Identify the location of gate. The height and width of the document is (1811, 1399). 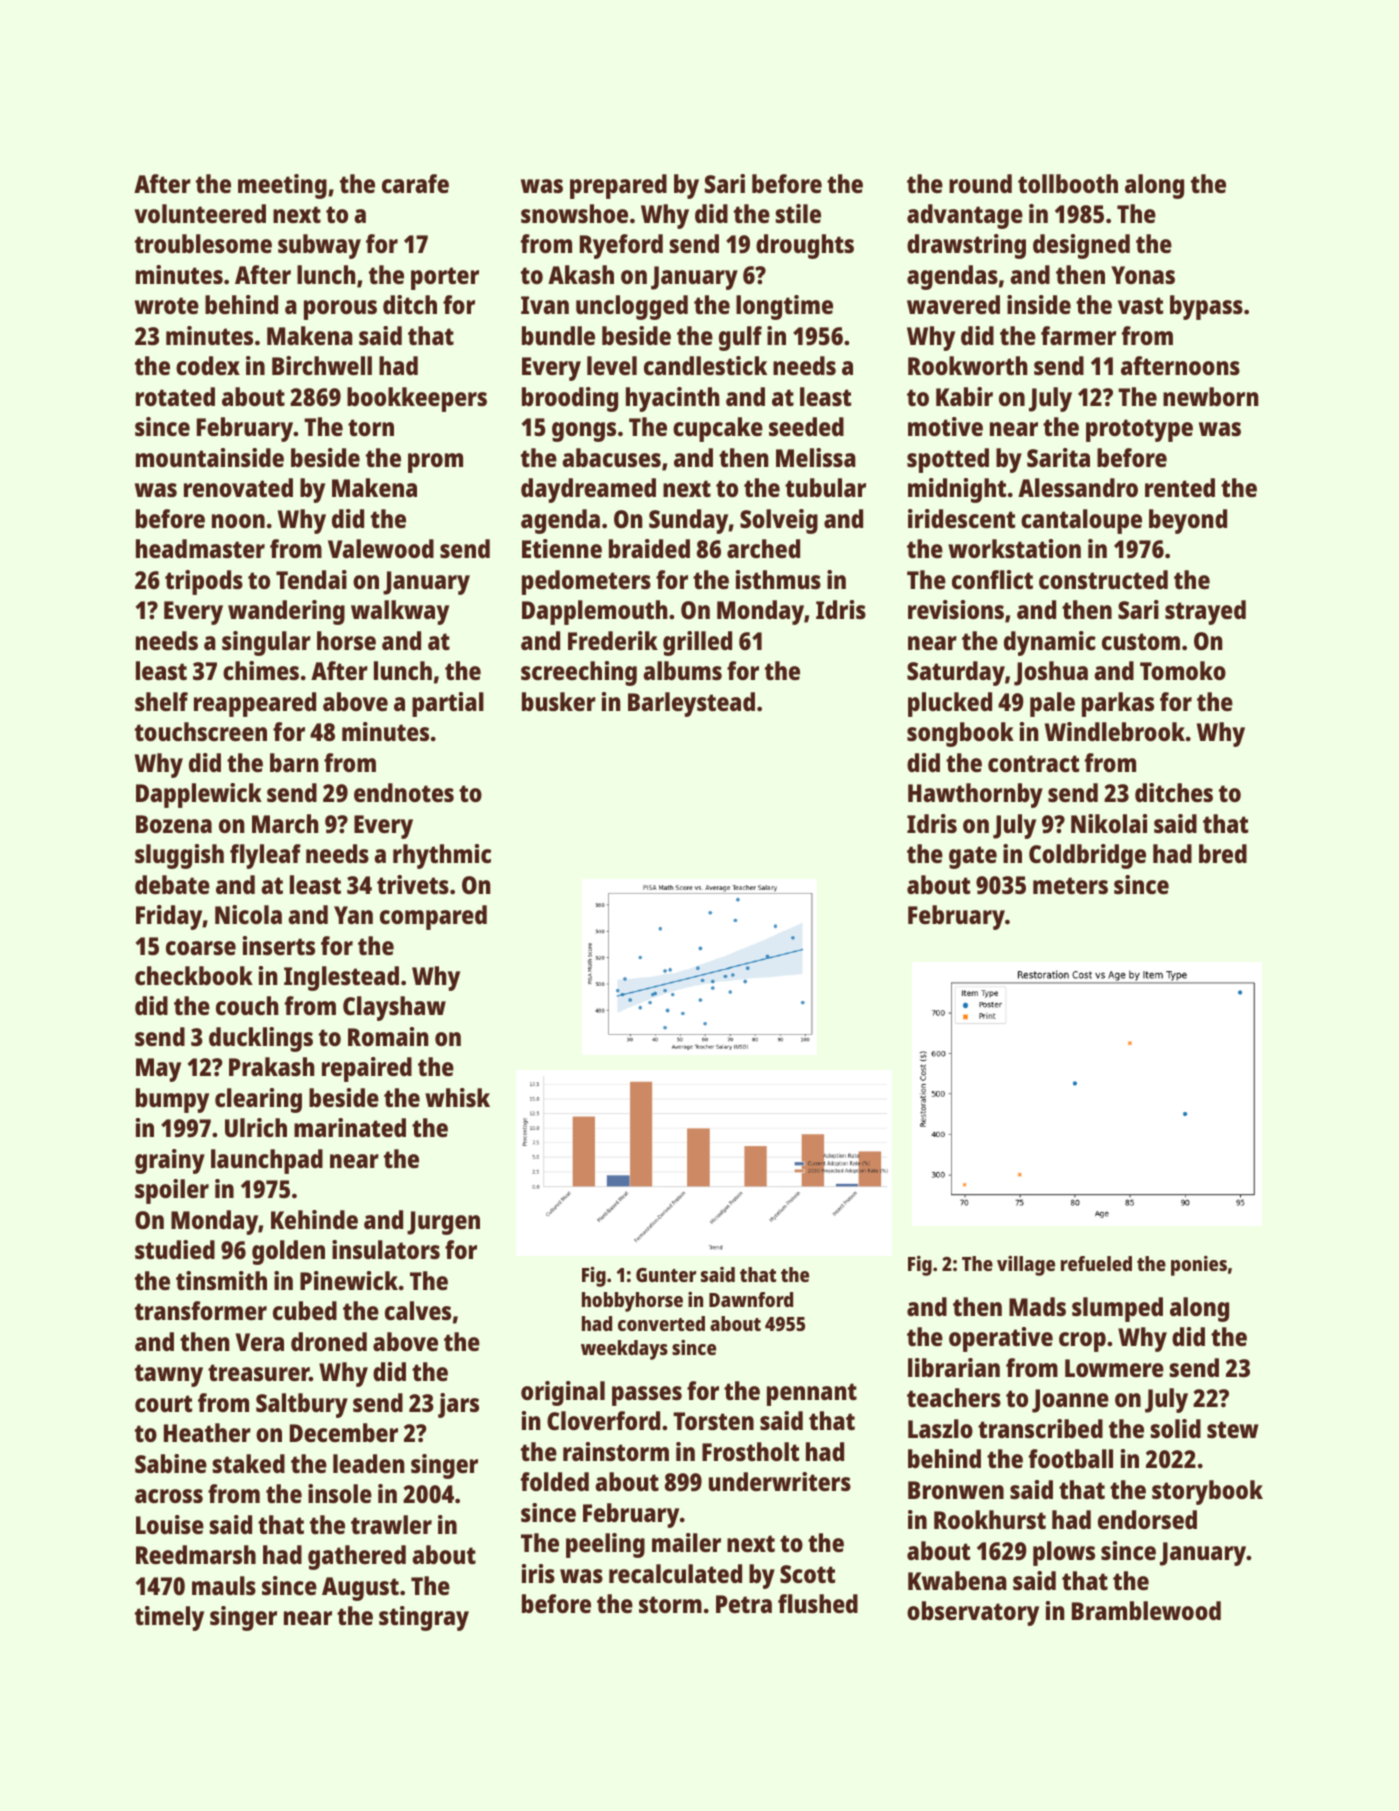
(973, 857).
